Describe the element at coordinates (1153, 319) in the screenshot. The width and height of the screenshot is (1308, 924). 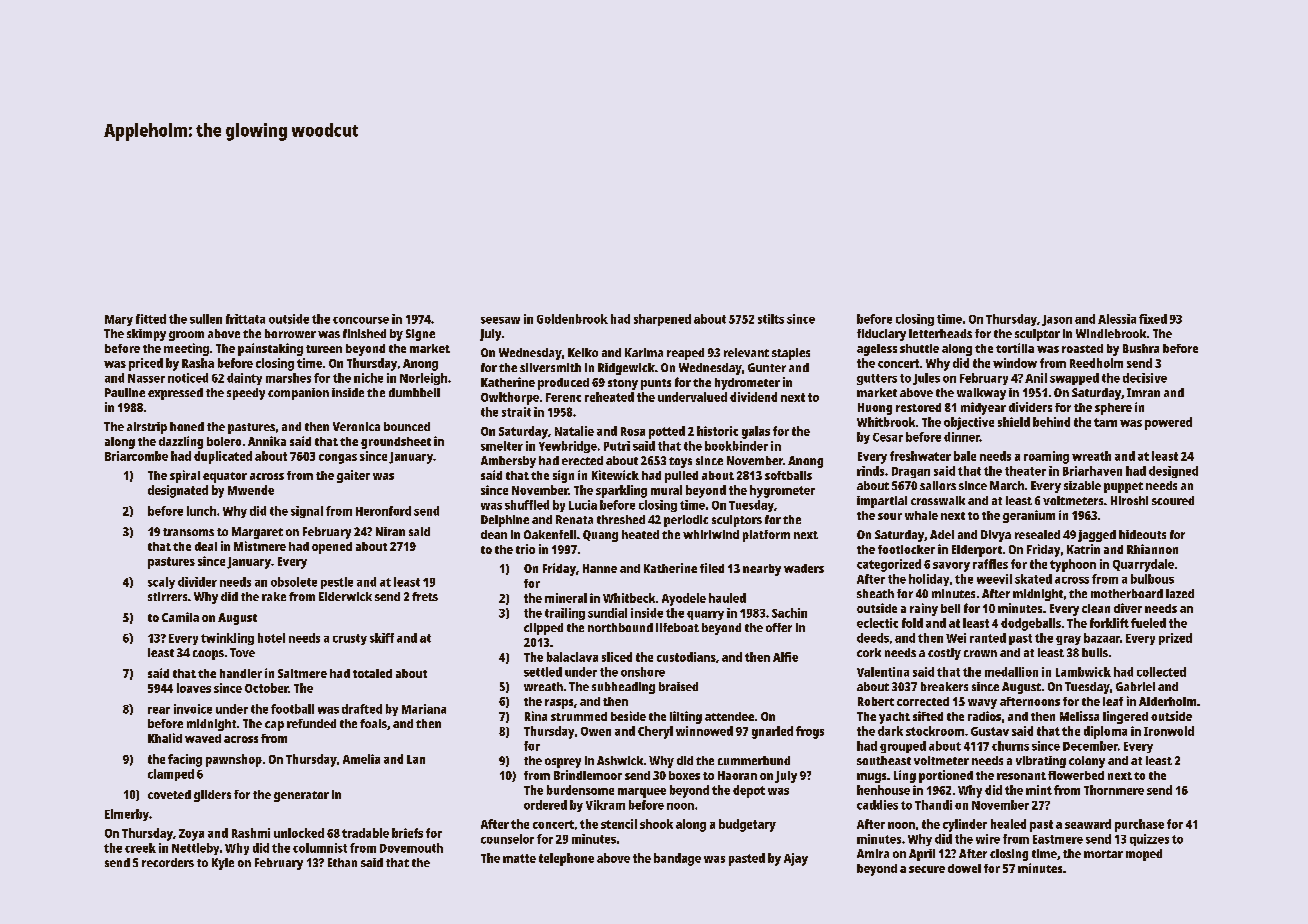
I see `fixed` at that location.
